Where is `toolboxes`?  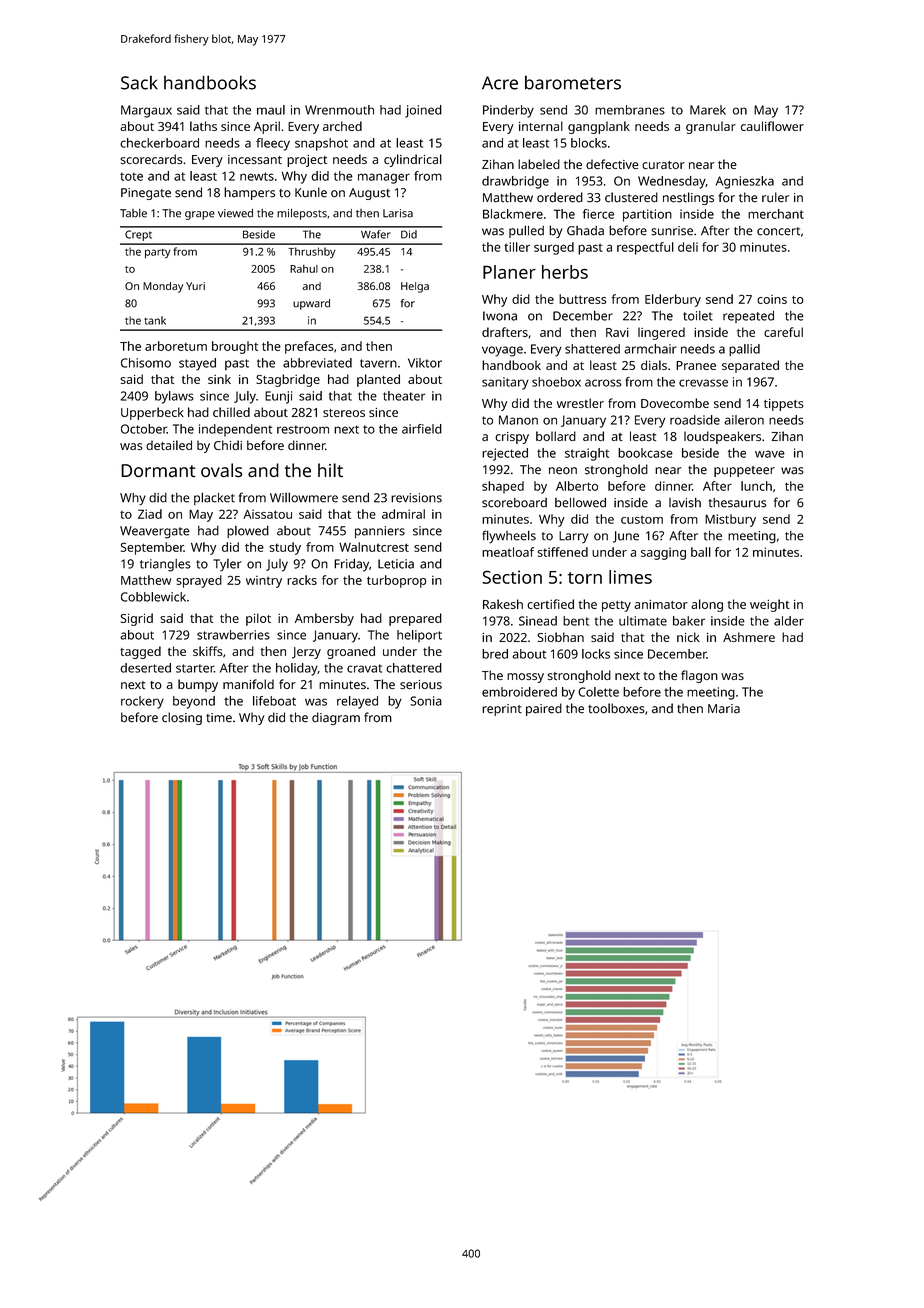
toolboxes is located at coordinates (616, 708).
